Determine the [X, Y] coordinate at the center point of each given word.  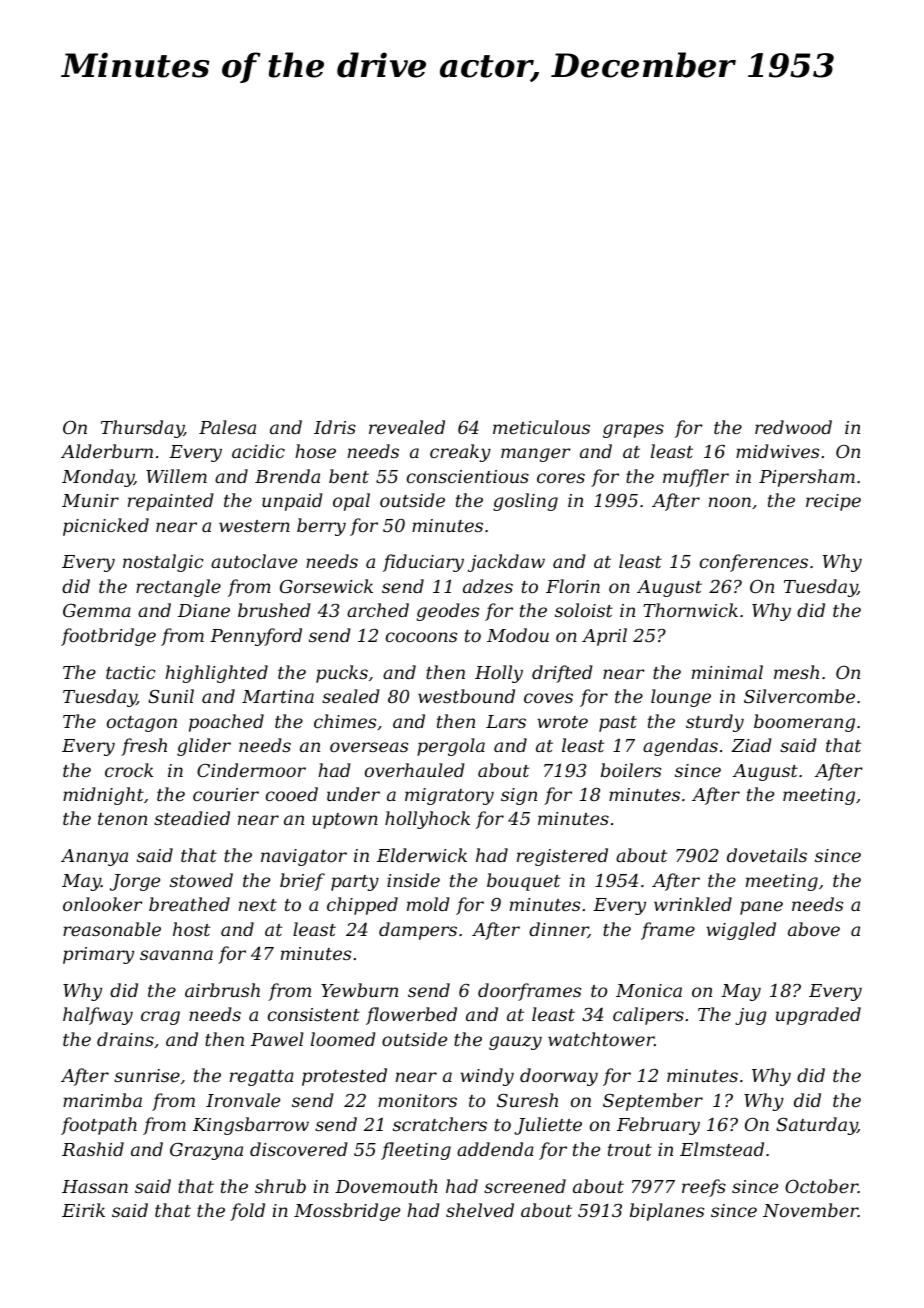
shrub [280, 1186]
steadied [192, 818]
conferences [754, 563]
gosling [525, 502]
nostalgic [163, 563]
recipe [833, 502]
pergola [451, 747]
